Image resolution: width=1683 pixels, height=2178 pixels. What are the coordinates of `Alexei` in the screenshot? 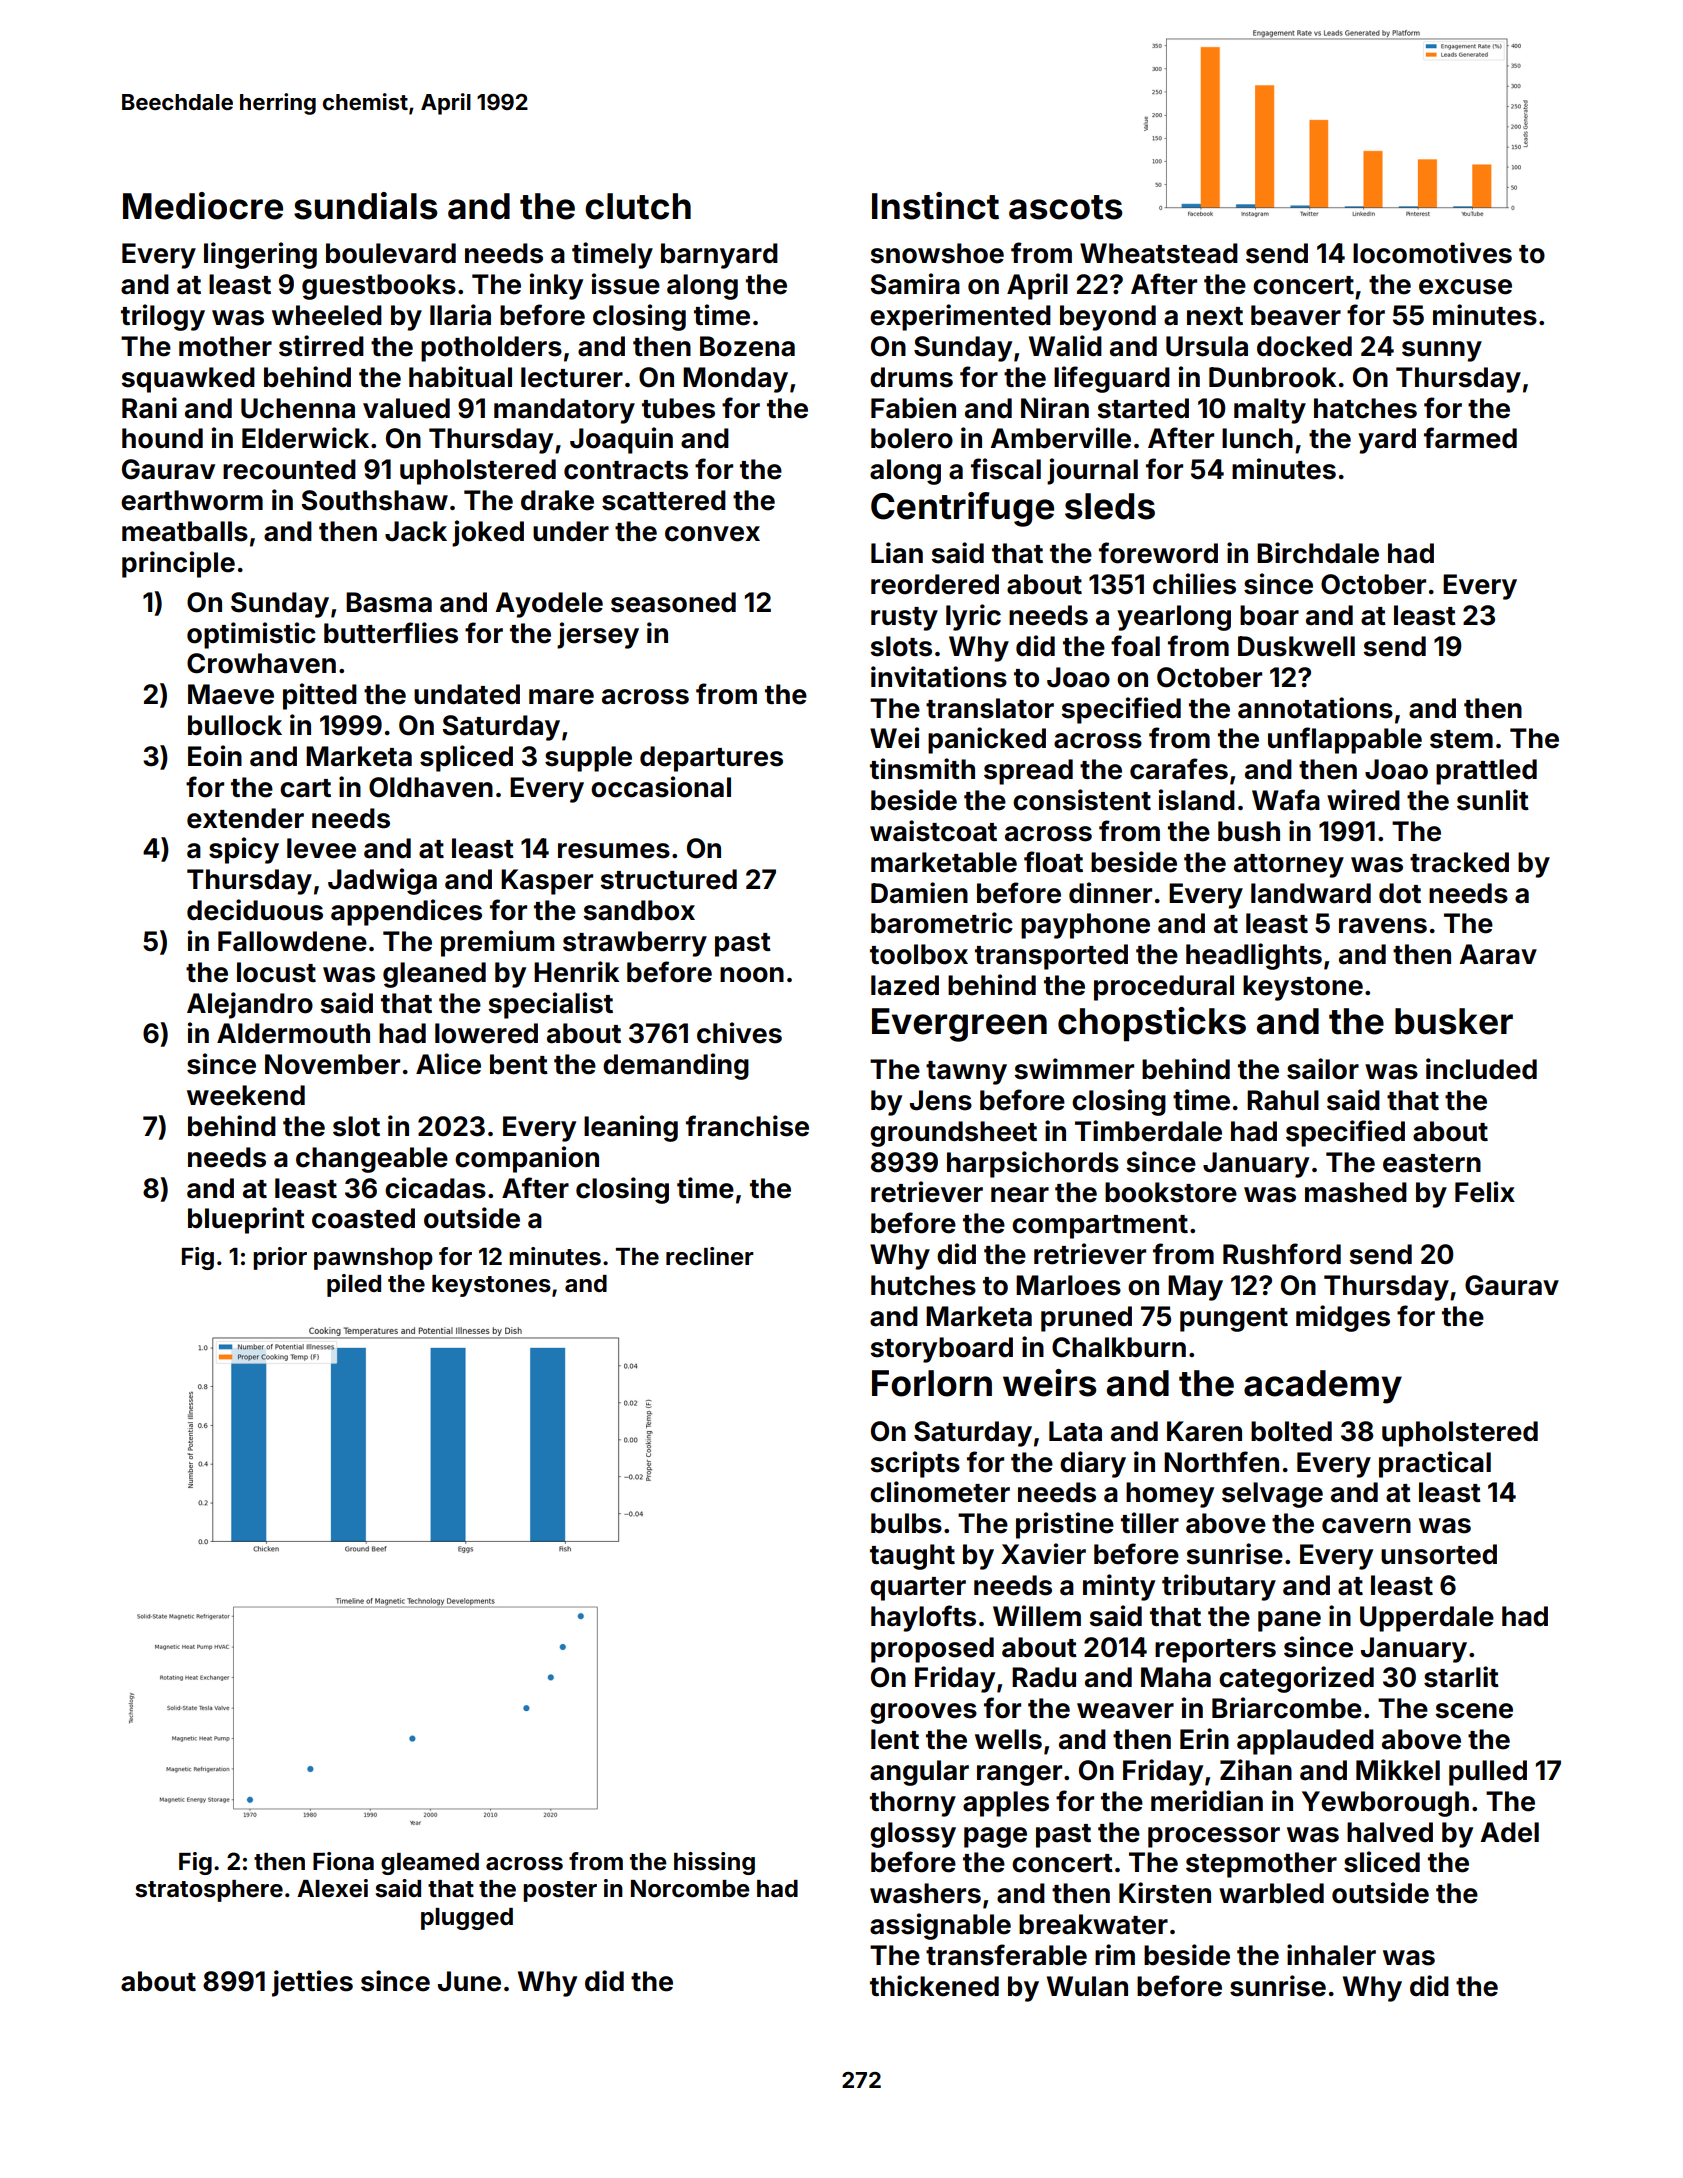 It's located at (332, 1888).
